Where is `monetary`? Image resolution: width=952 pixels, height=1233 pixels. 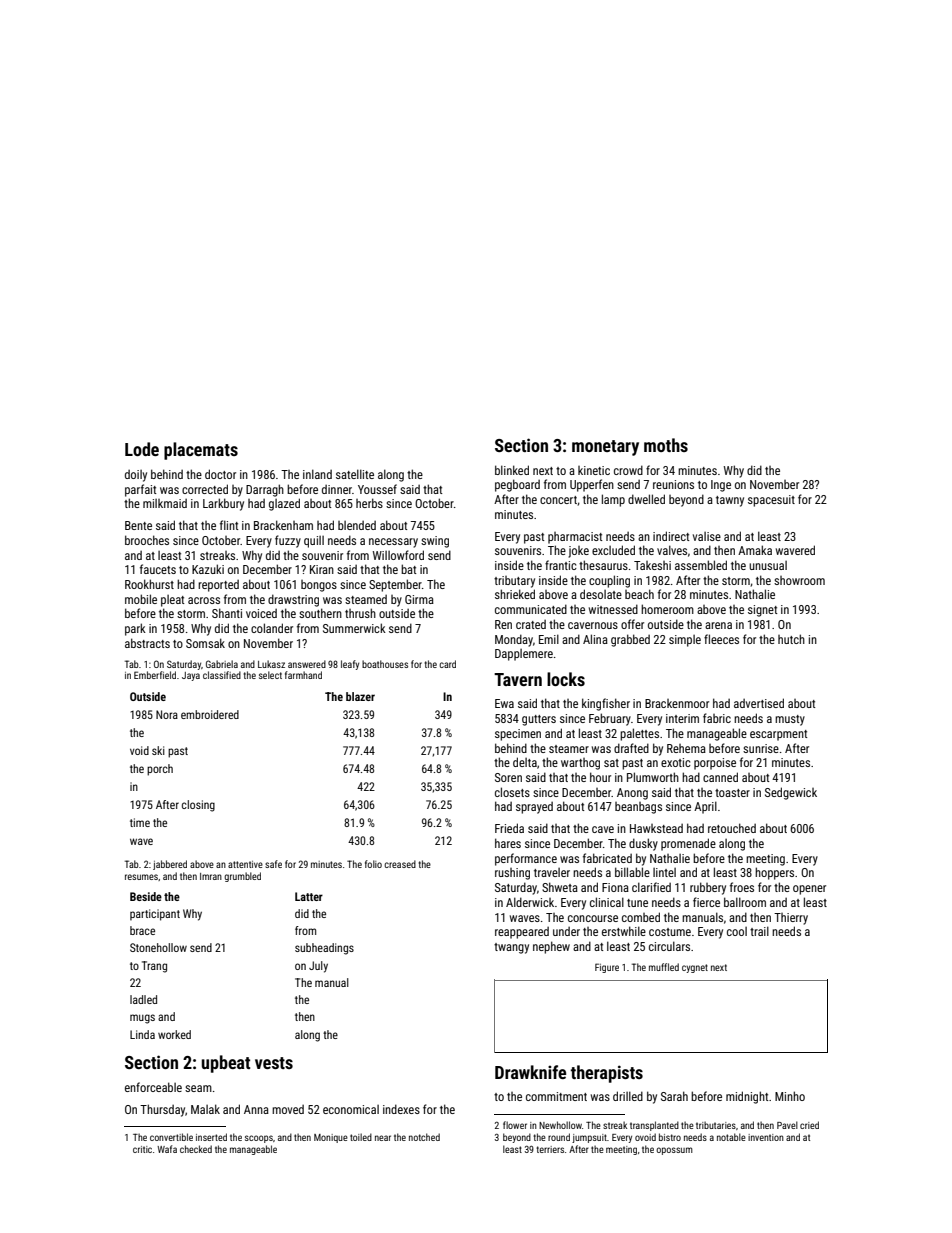
monetary is located at coordinates (605, 448).
